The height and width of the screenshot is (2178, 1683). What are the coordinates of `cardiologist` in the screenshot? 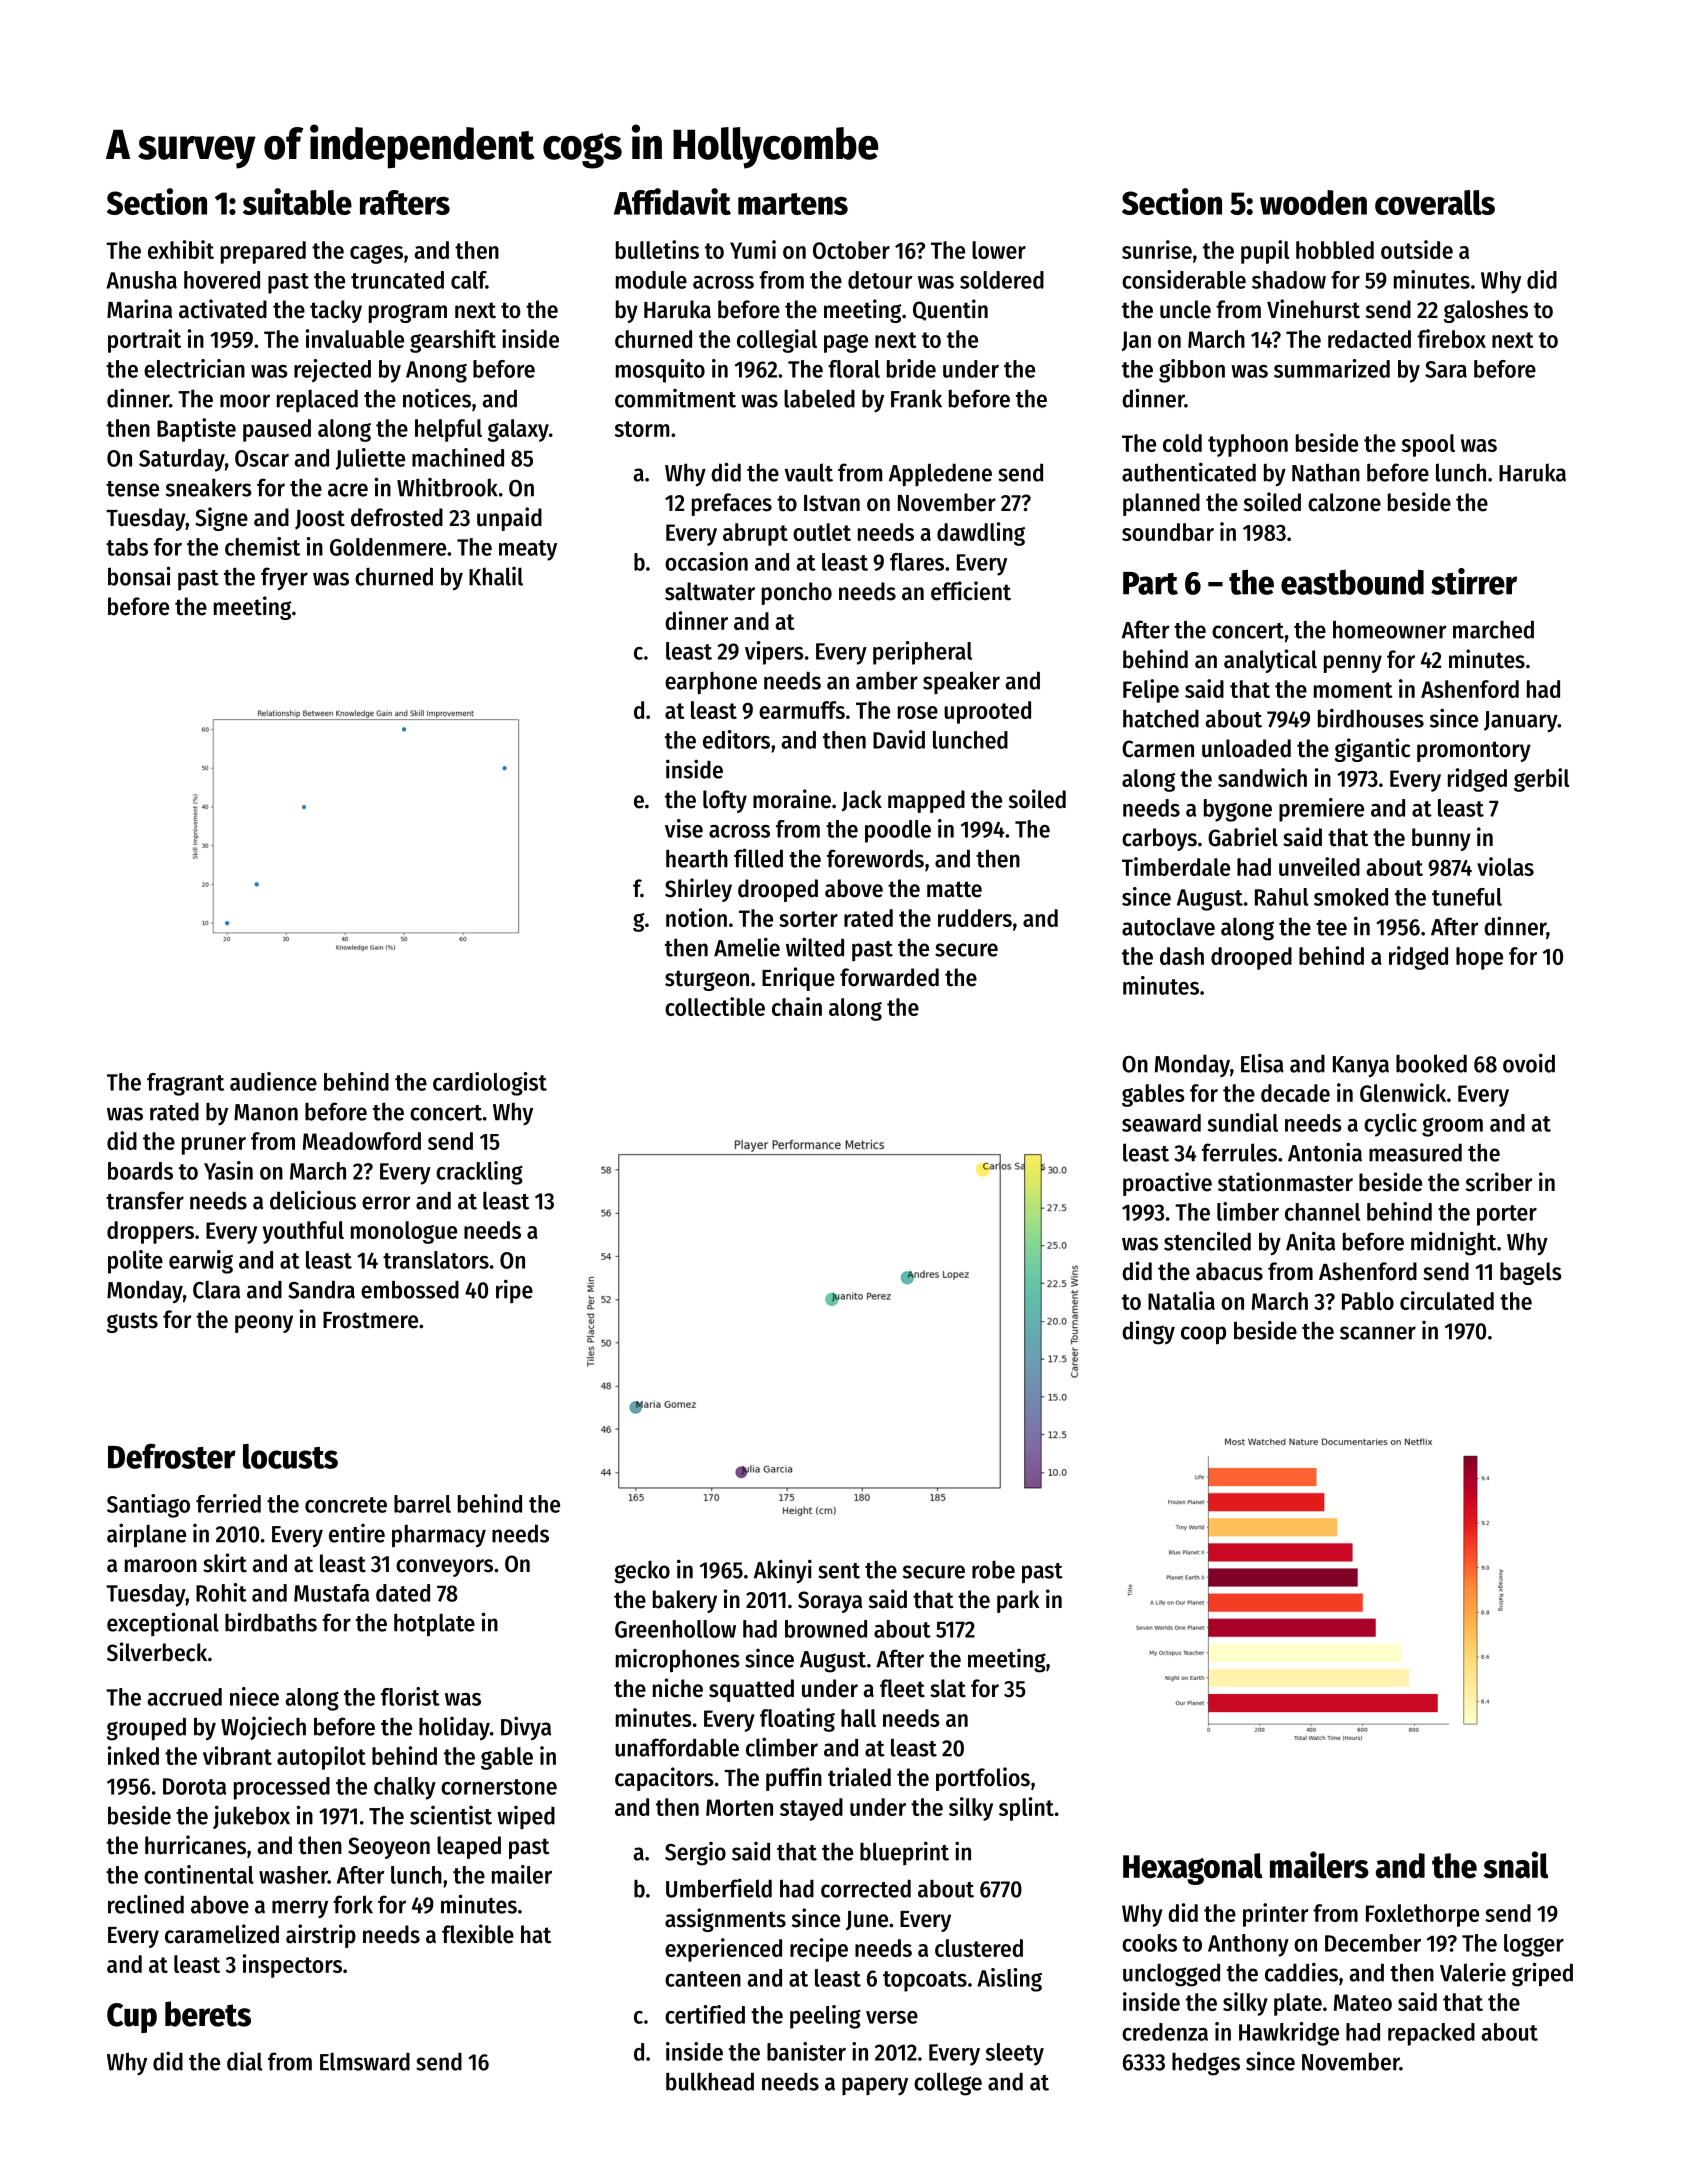 It's located at (490, 1084).
